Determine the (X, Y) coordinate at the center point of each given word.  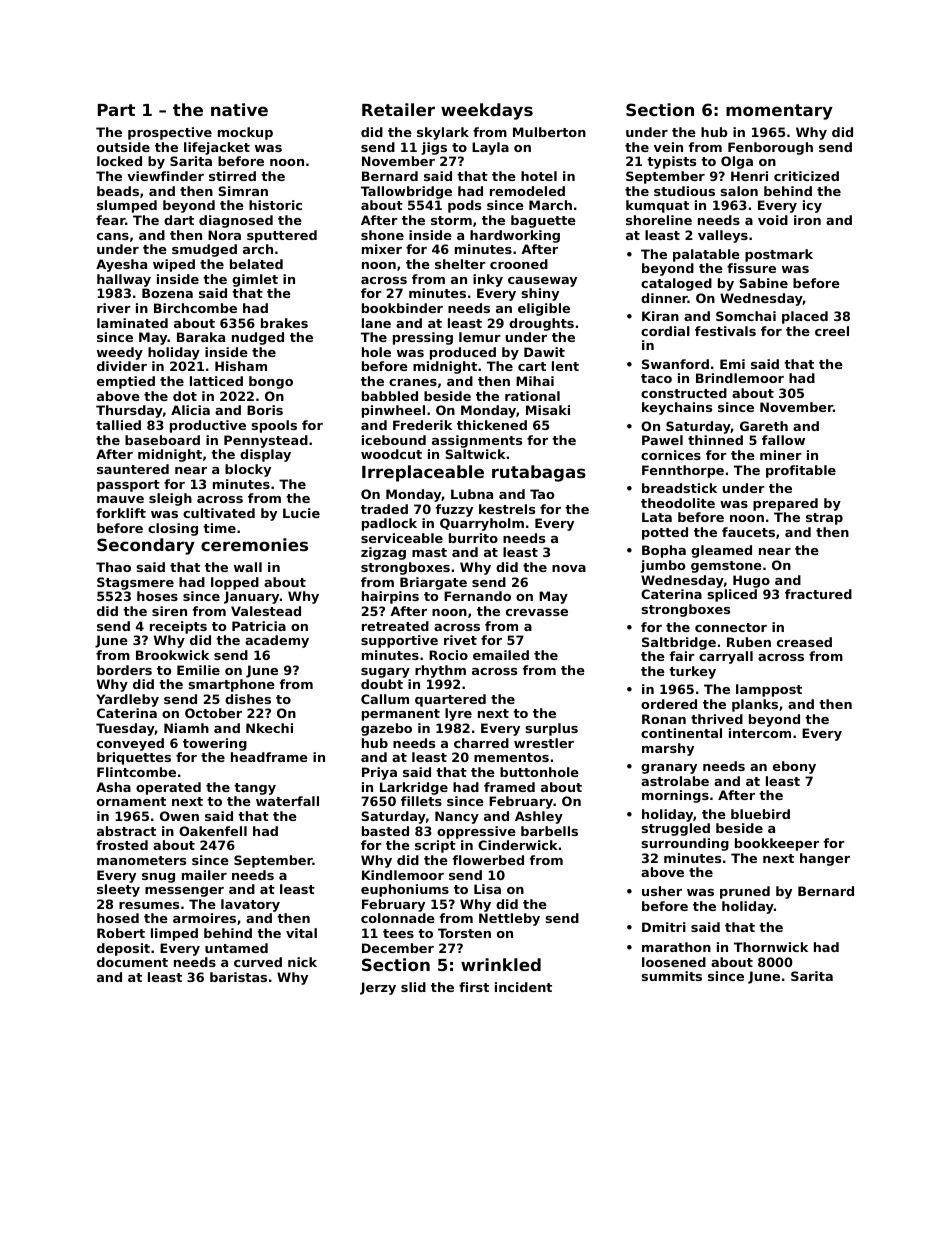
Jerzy (378, 988)
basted (385, 831)
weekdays (487, 111)
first (474, 987)
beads (118, 191)
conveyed (130, 744)
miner (781, 455)
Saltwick (475, 454)
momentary (779, 112)
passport (128, 486)
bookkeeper (777, 844)
